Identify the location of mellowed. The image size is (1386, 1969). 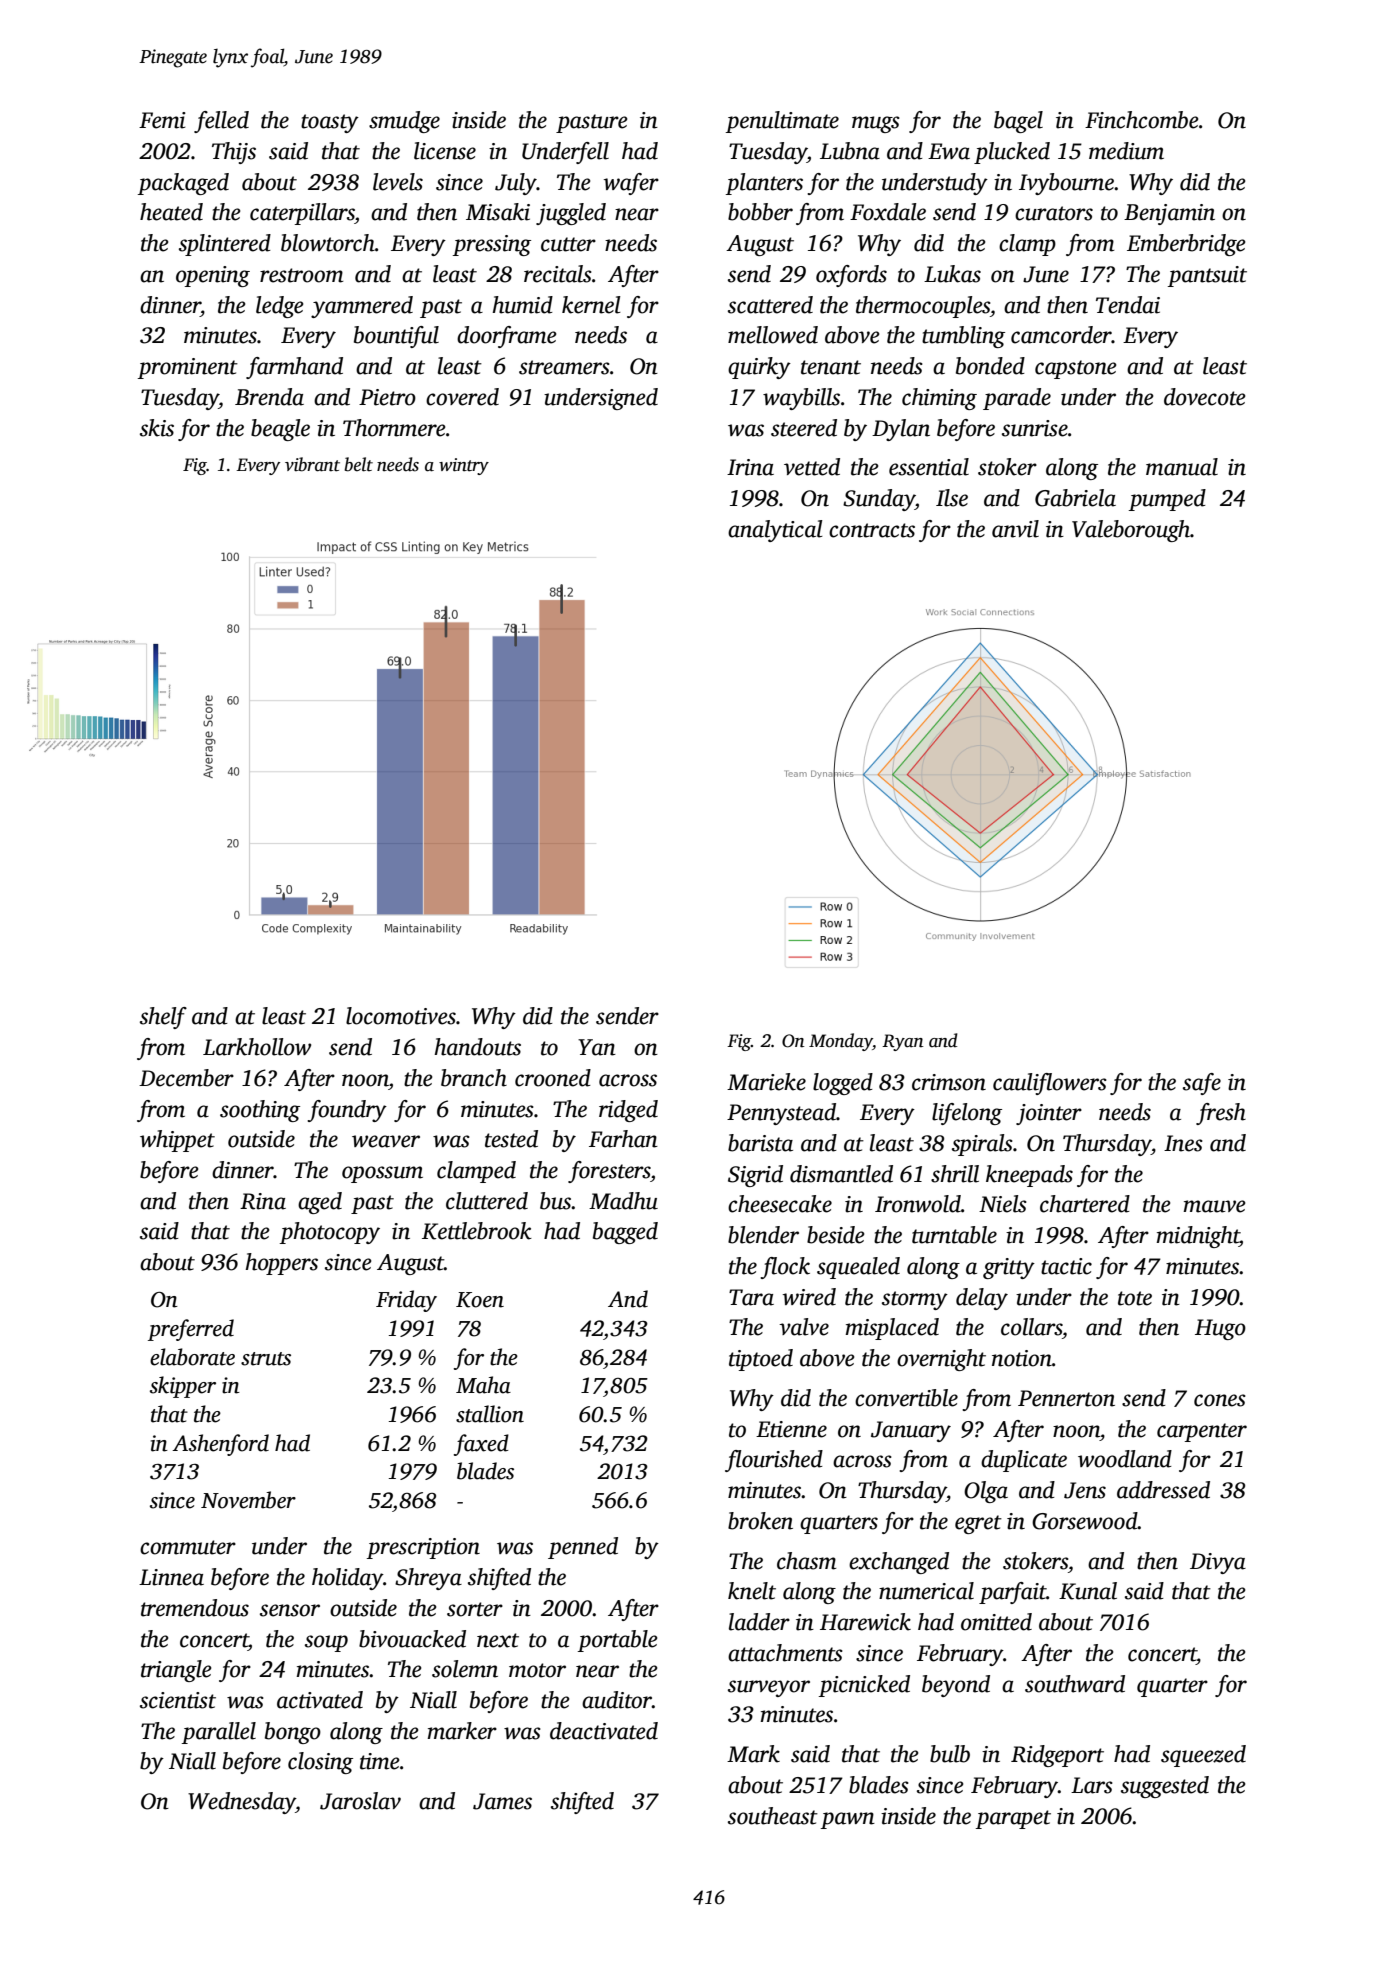
(773, 335).
